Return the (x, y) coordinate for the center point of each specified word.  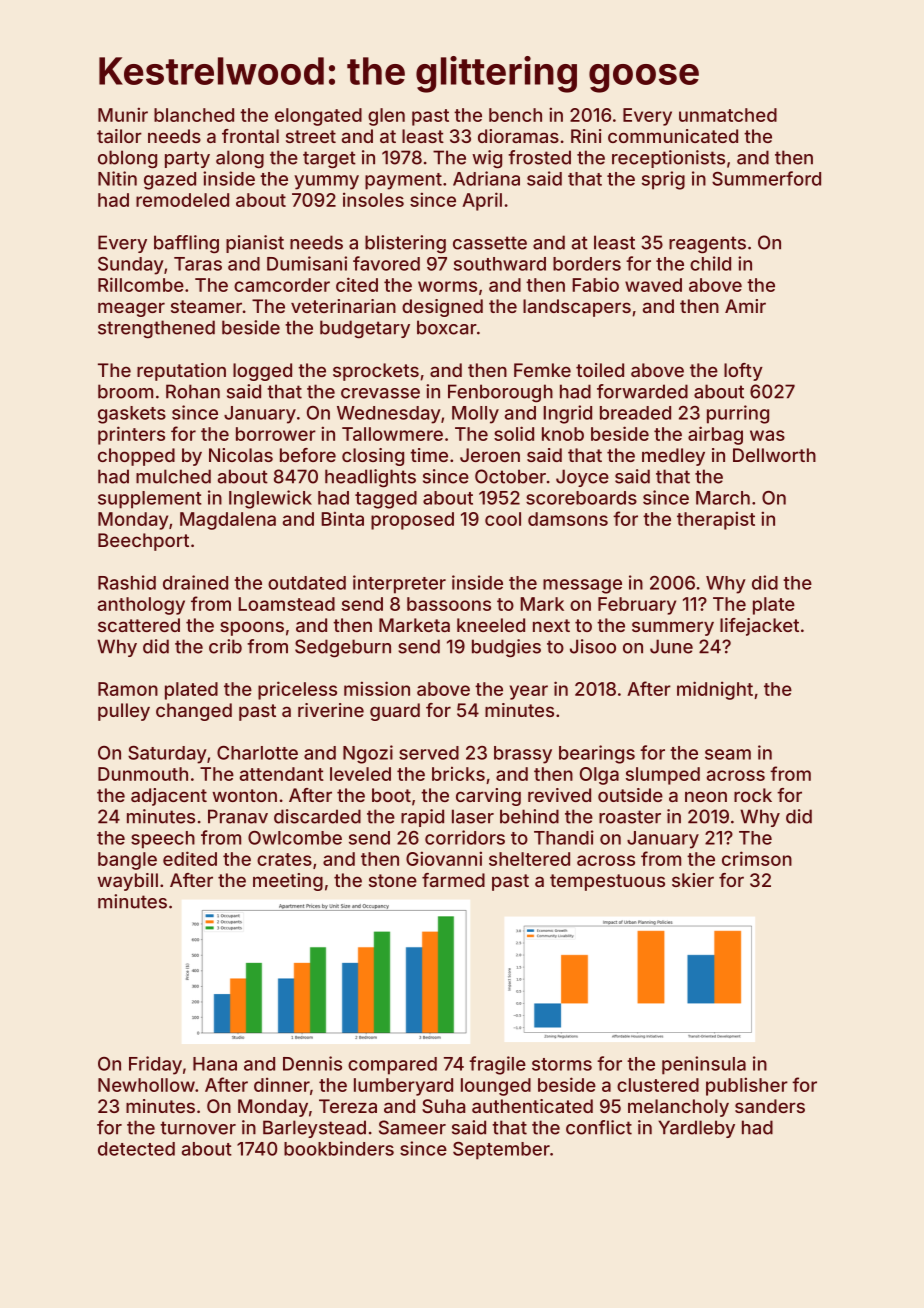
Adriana (486, 178)
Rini (586, 136)
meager (131, 309)
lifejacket (759, 627)
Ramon (128, 689)
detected (136, 1149)
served (429, 753)
